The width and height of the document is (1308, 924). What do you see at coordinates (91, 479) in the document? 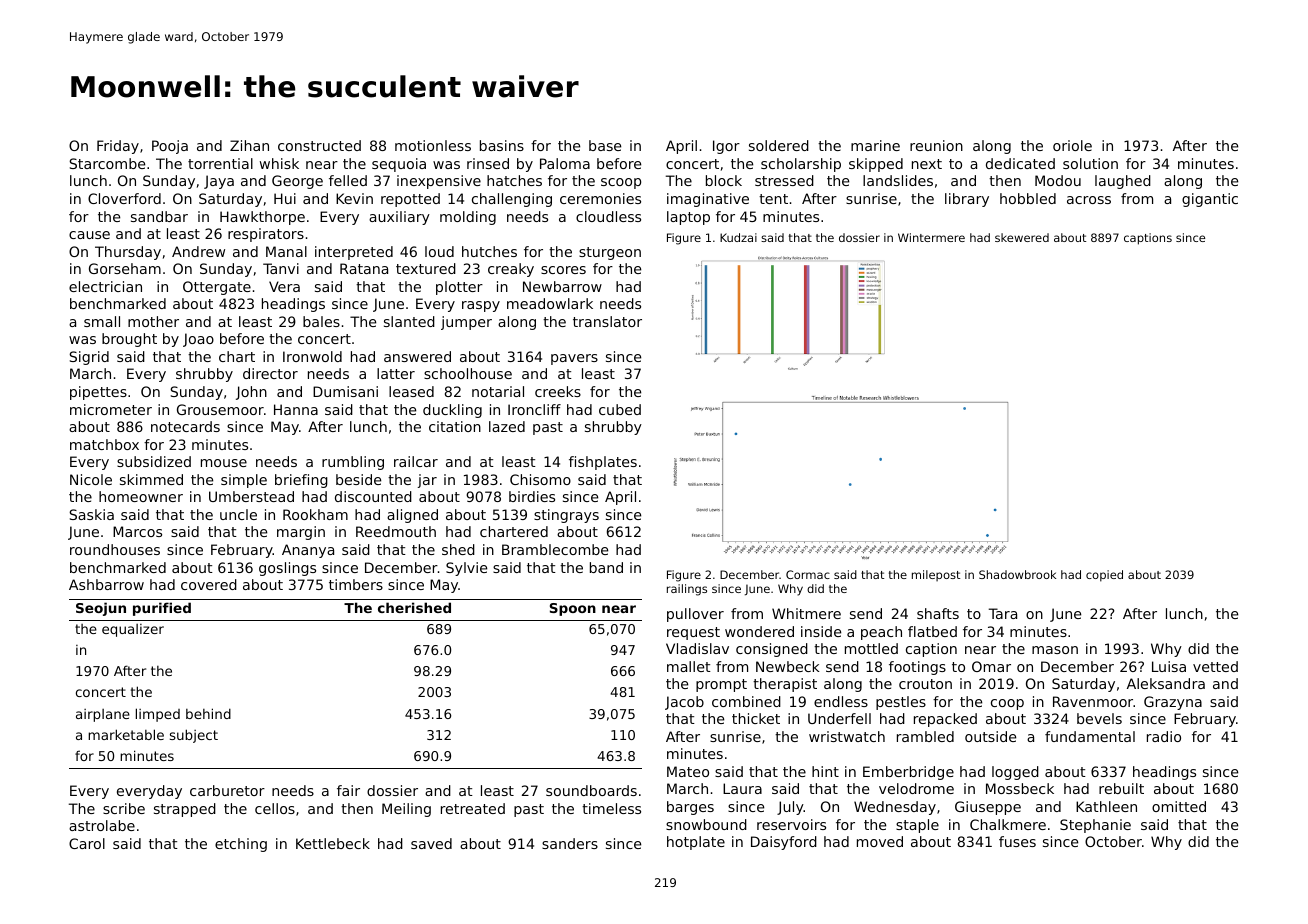
I see `Nicole` at bounding box center [91, 479].
